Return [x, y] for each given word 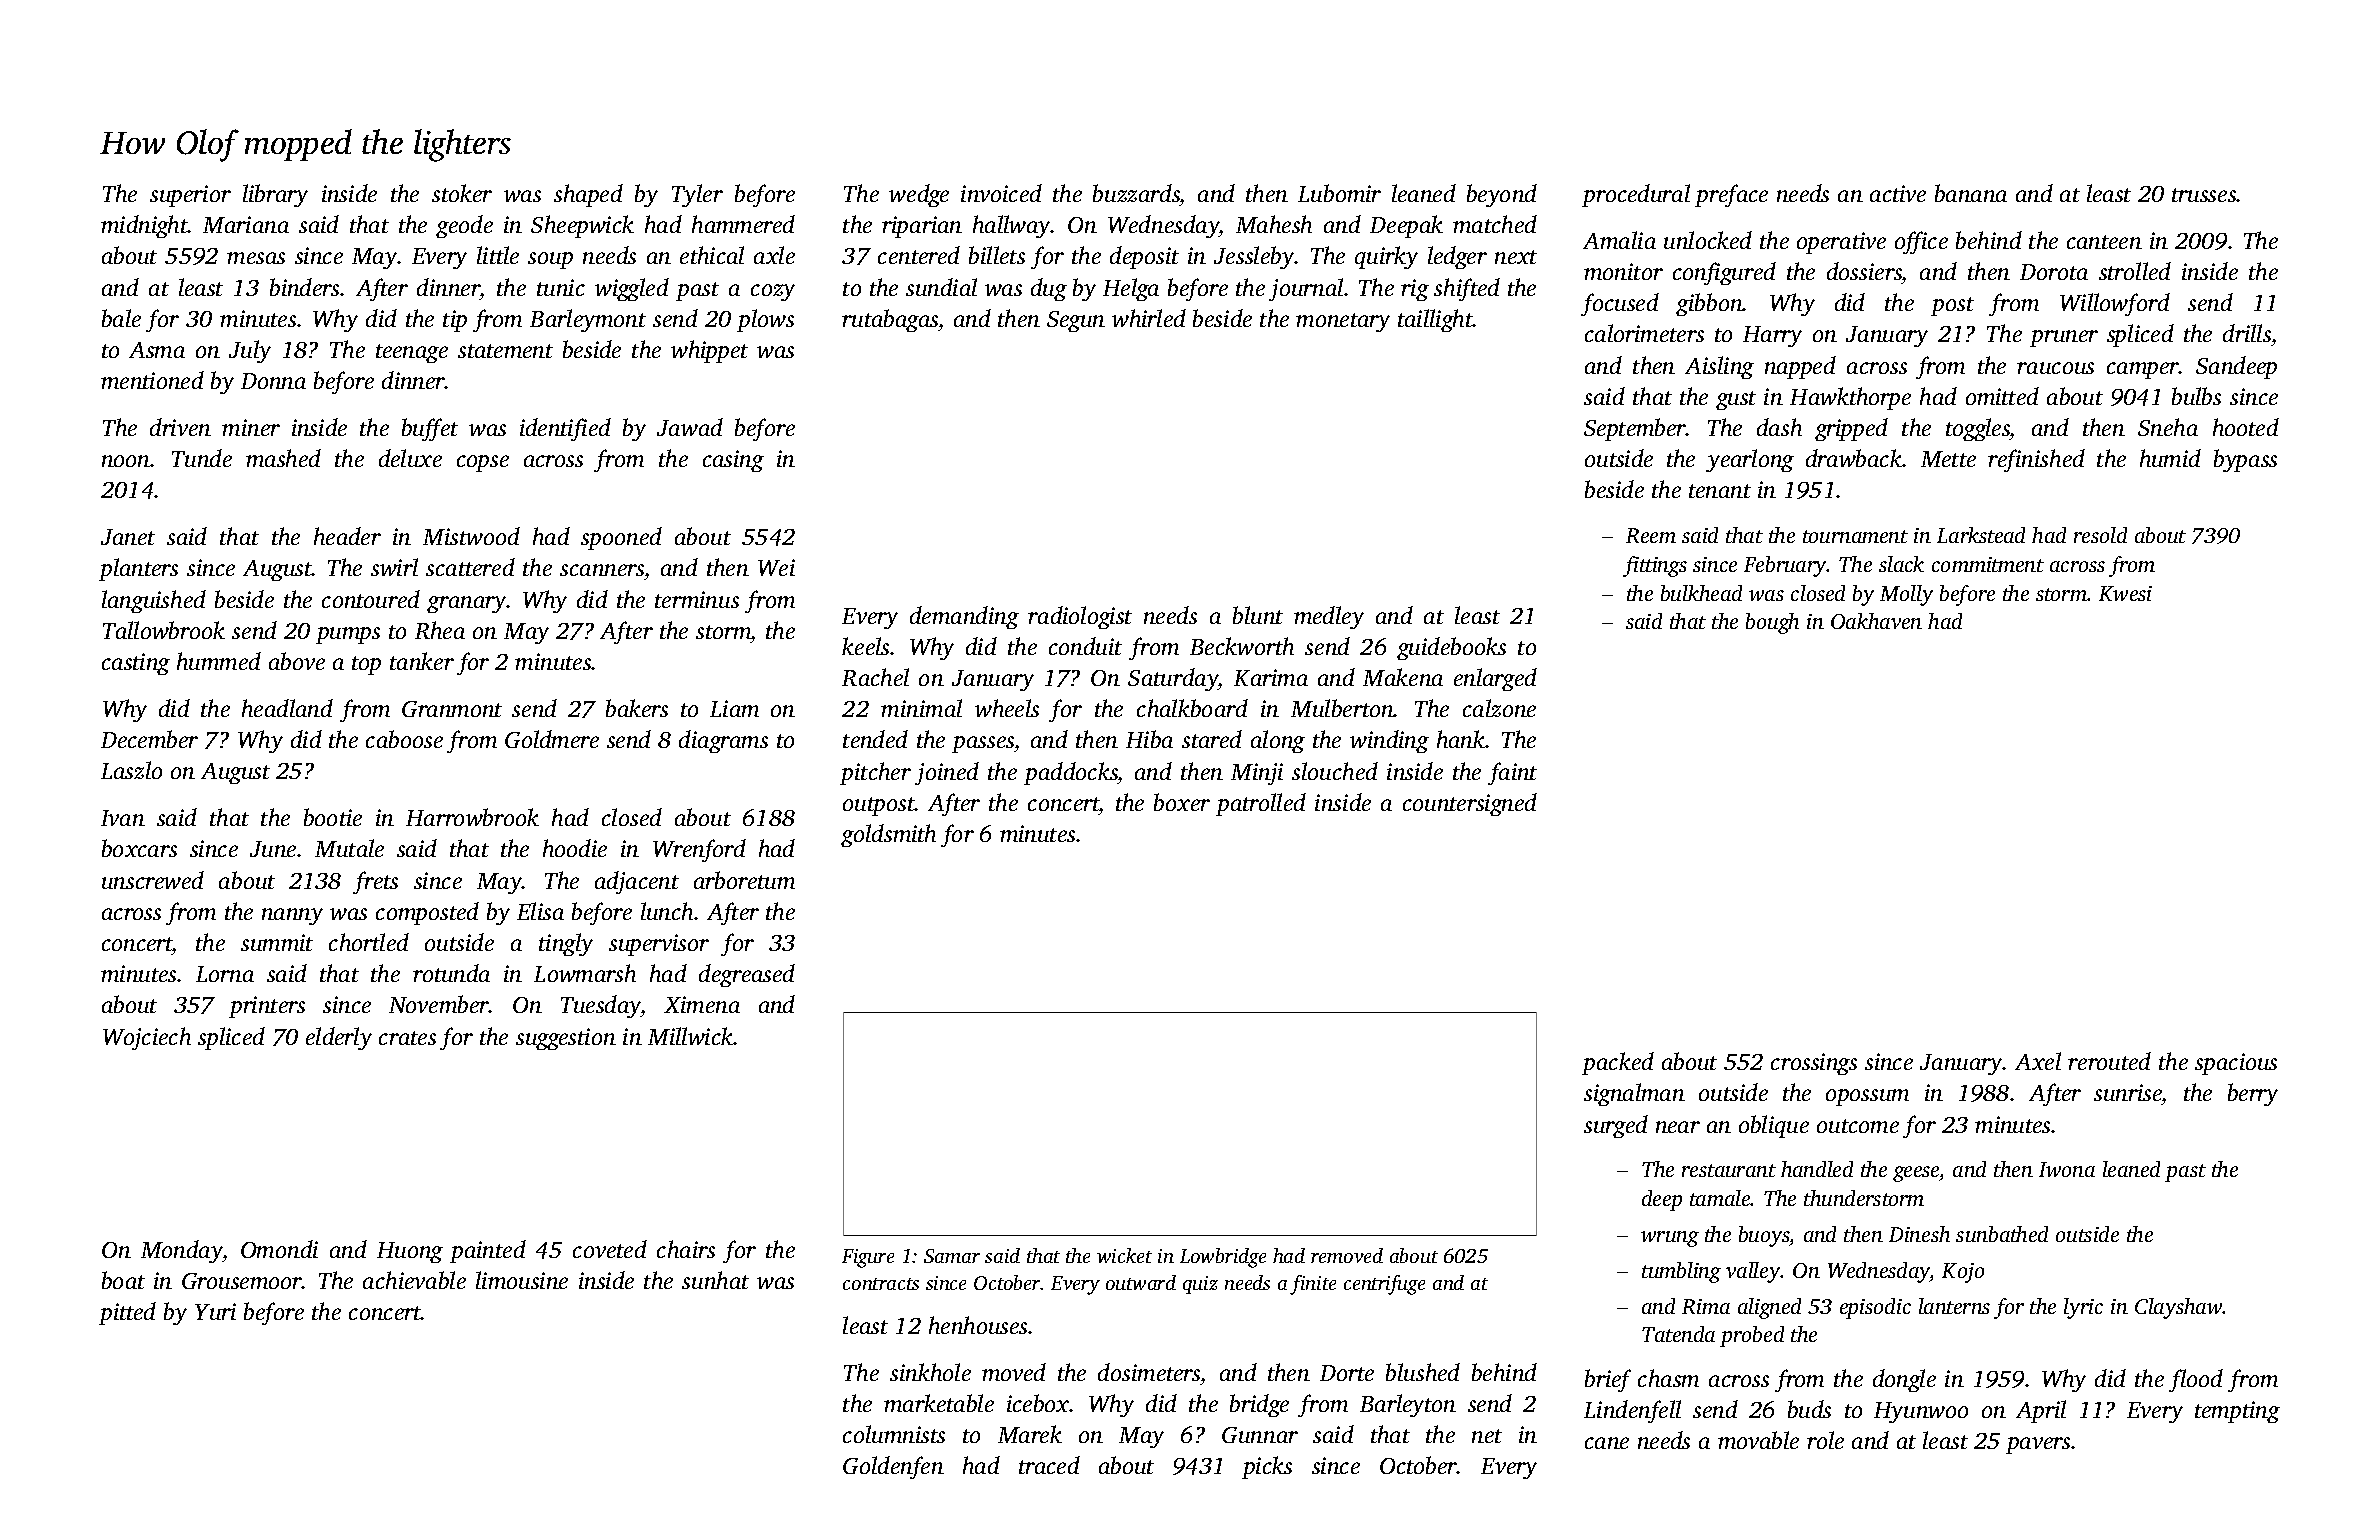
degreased [747, 975]
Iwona [2067, 1169]
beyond [1502, 195]
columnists [894, 1434]
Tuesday [601, 1006]
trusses [2204, 195]
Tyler [697, 195]
